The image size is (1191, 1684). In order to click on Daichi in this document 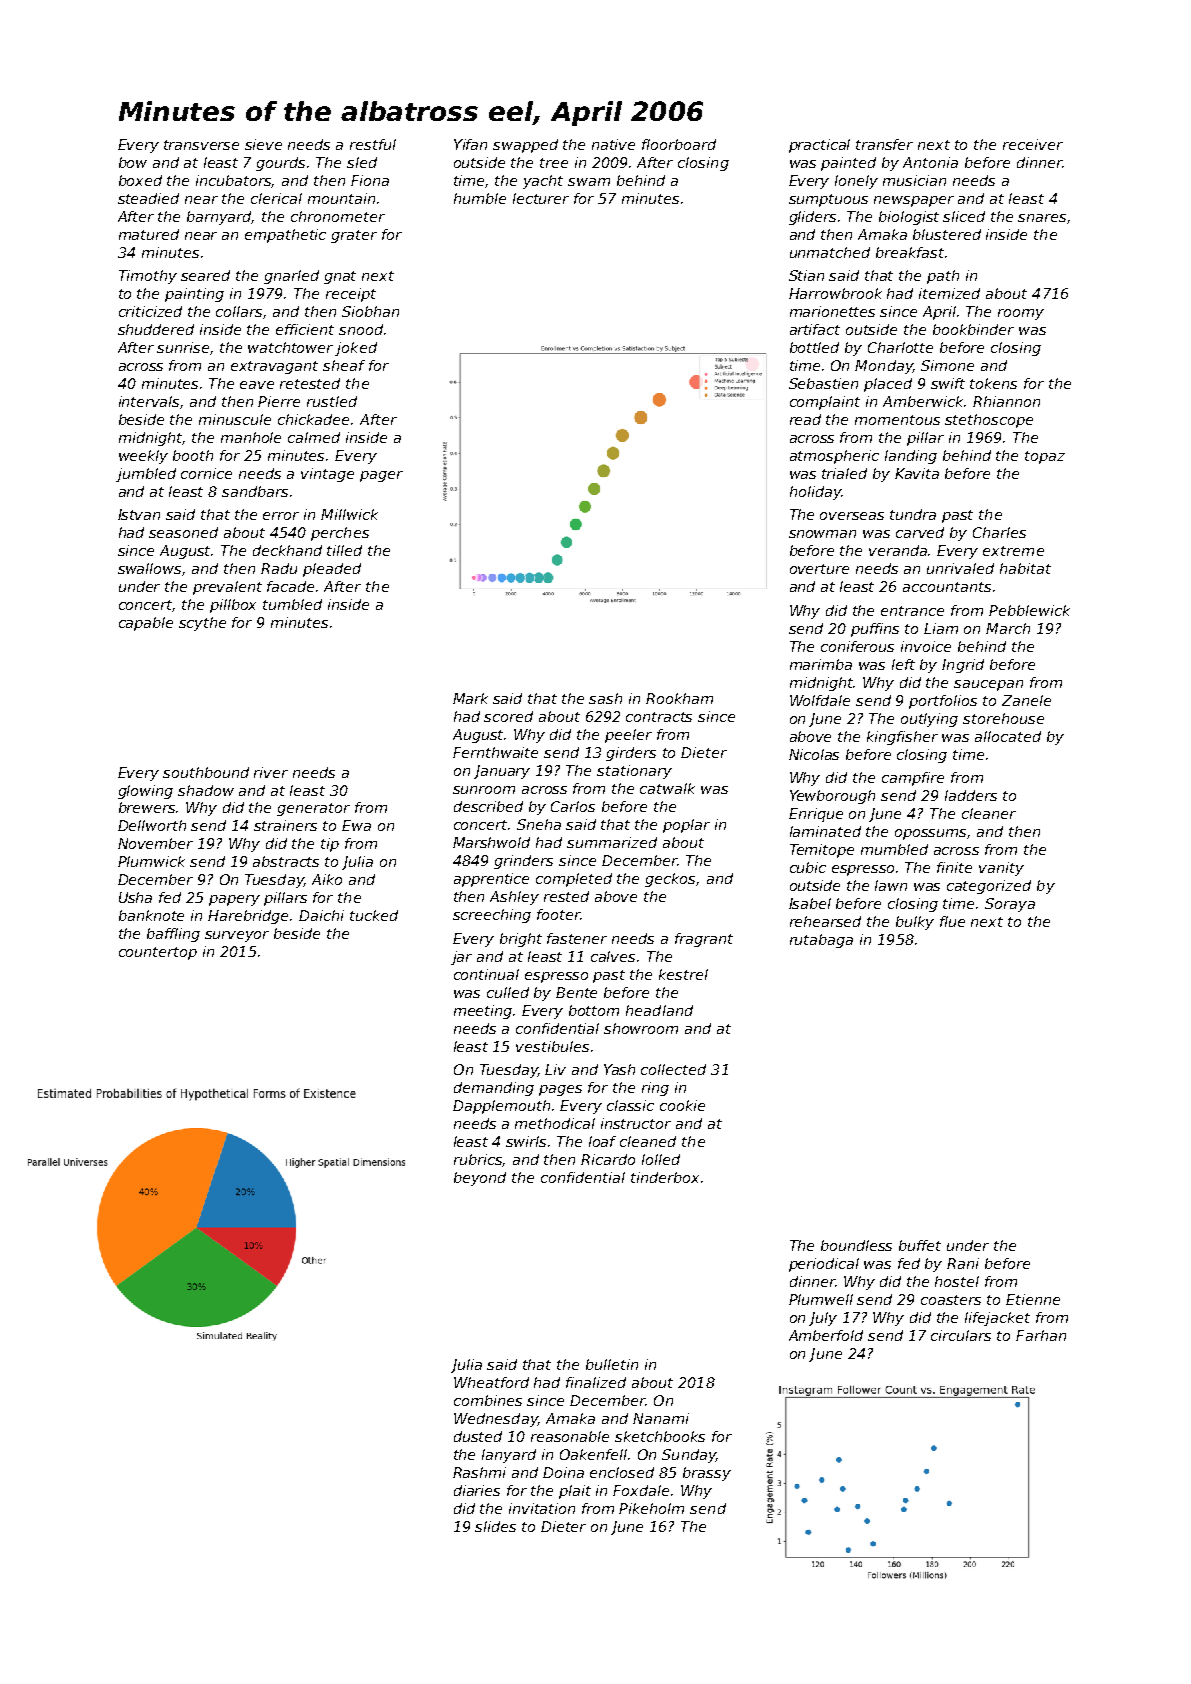, I will do `click(321, 915)`.
